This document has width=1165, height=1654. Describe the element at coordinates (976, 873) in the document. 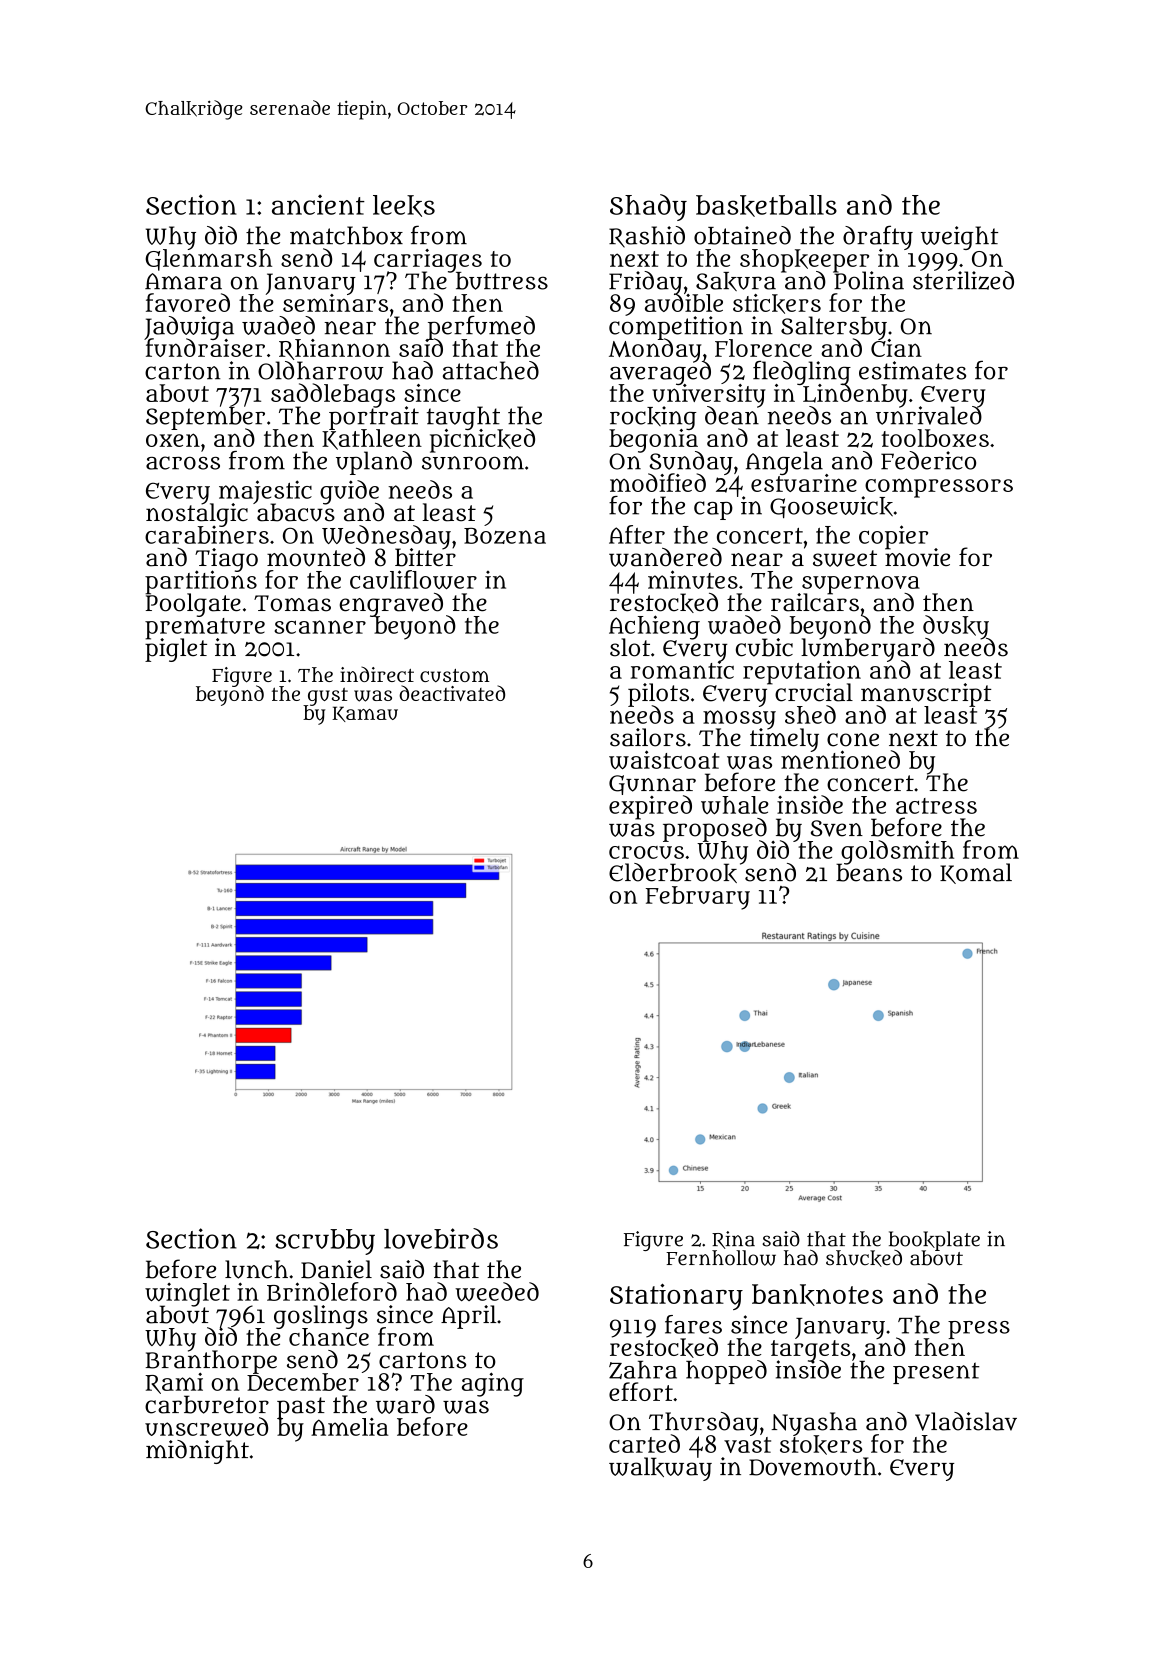

I see `Komal` at that location.
